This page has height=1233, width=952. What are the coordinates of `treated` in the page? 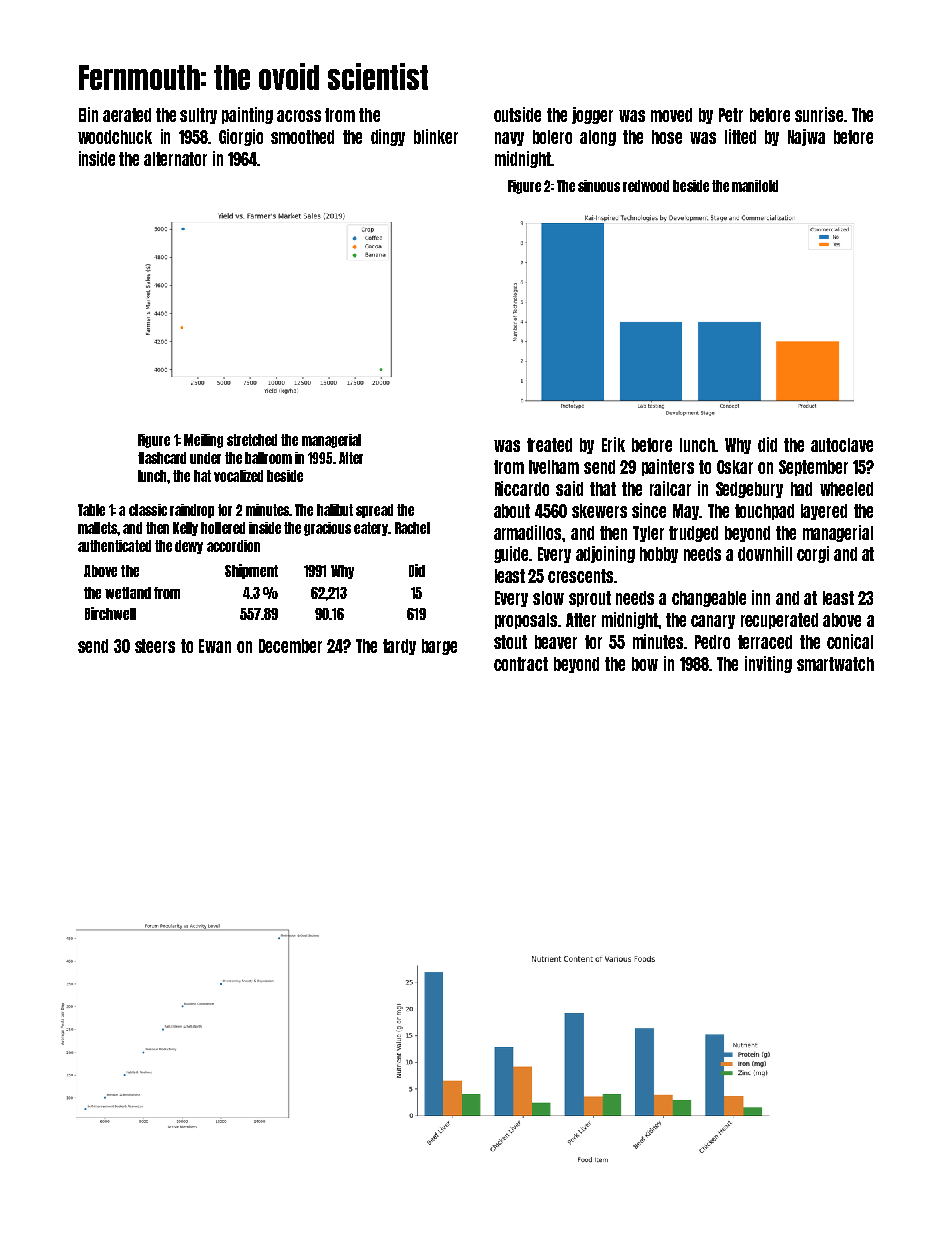 It's located at (549, 445).
